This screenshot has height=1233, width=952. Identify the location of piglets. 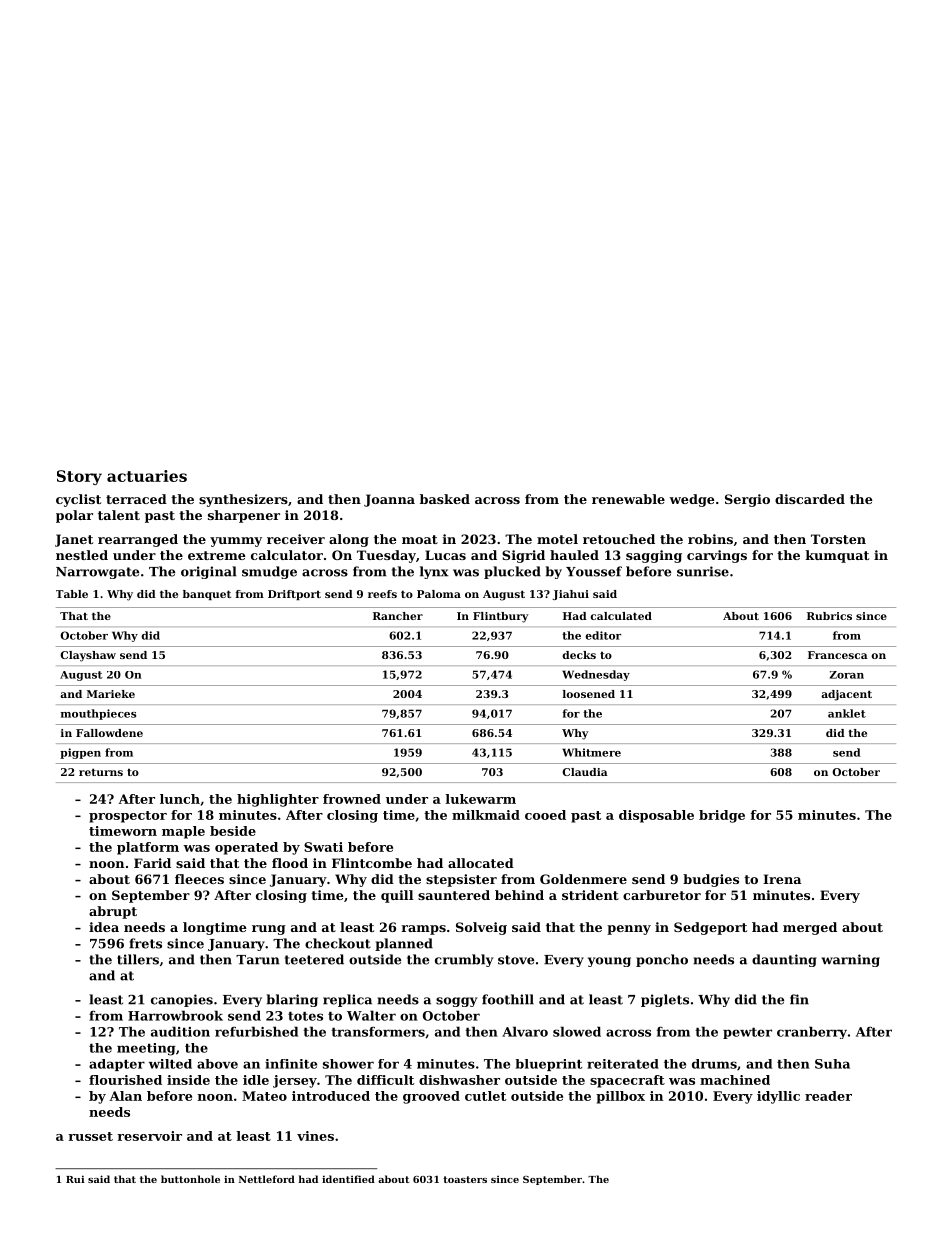
(665, 1000).
